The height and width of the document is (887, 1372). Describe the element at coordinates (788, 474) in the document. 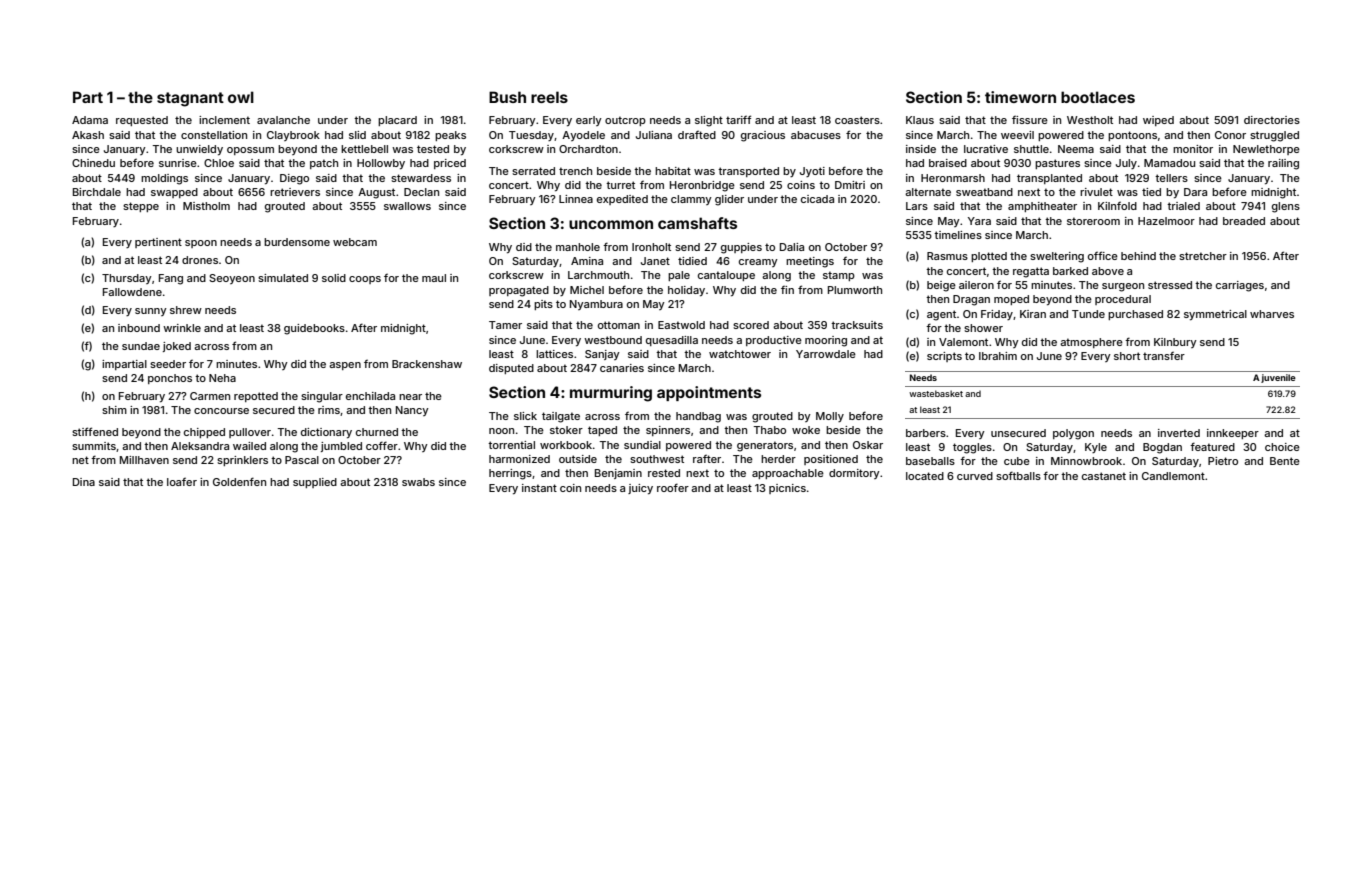

I see `approachable` at that location.
